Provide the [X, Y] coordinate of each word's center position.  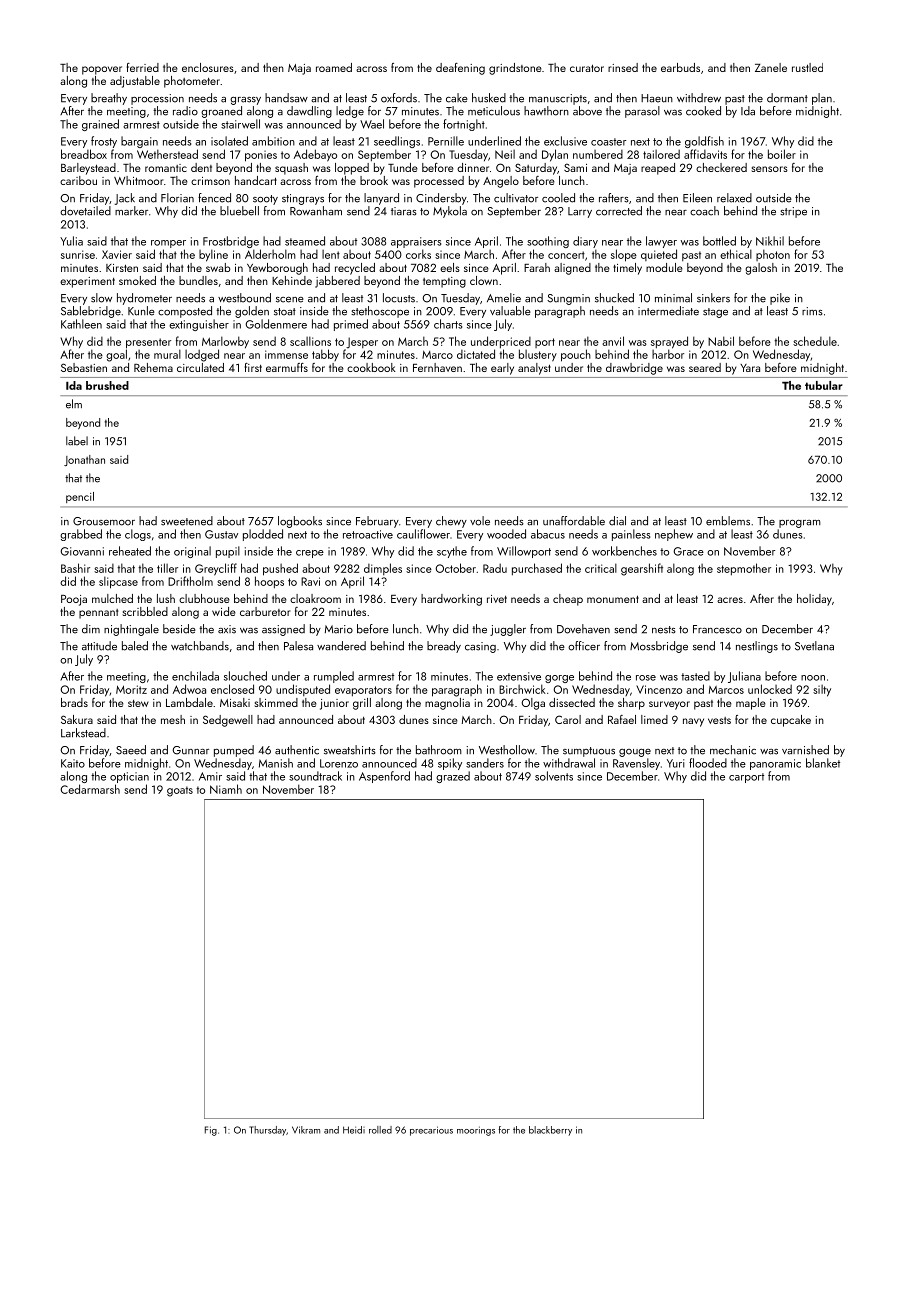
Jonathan [84, 460]
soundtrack [315, 776]
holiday [814, 600]
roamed [334, 67]
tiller [167, 568]
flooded [708, 763]
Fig [211, 1131]
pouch [576, 355]
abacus [548, 534]
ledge [350, 112]
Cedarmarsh [90, 789]
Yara [750, 368]
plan [822, 99]
